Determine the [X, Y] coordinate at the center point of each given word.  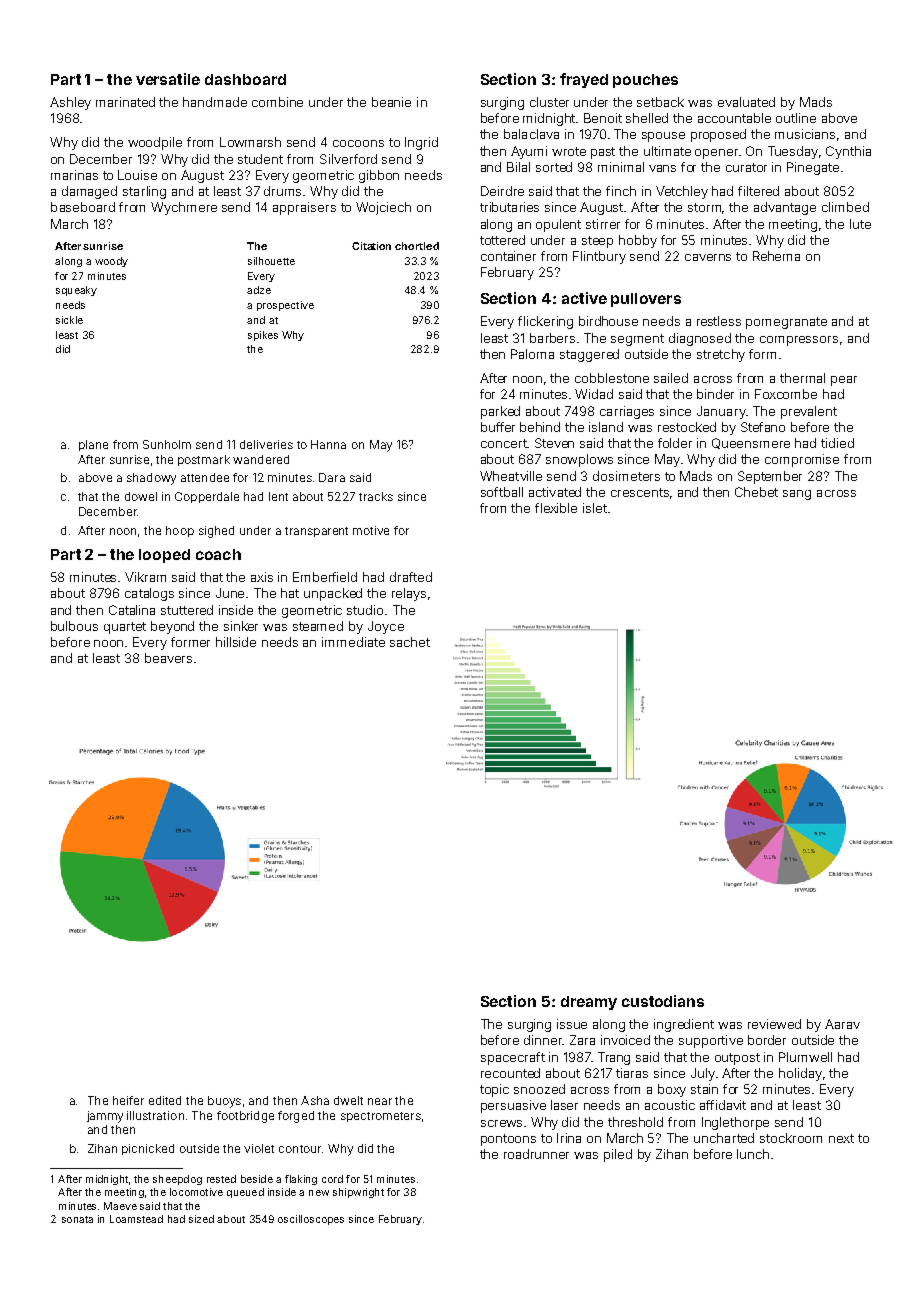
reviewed [774, 1024]
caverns [708, 257]
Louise [137, 175]
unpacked [333, 594]
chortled [417, 246]
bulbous [74, 626]
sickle [69, 320]
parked [500, 412]
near [380, 1101]
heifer [128, 1100]
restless [719, 321]
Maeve [120, 1206]
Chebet [756, 492]
